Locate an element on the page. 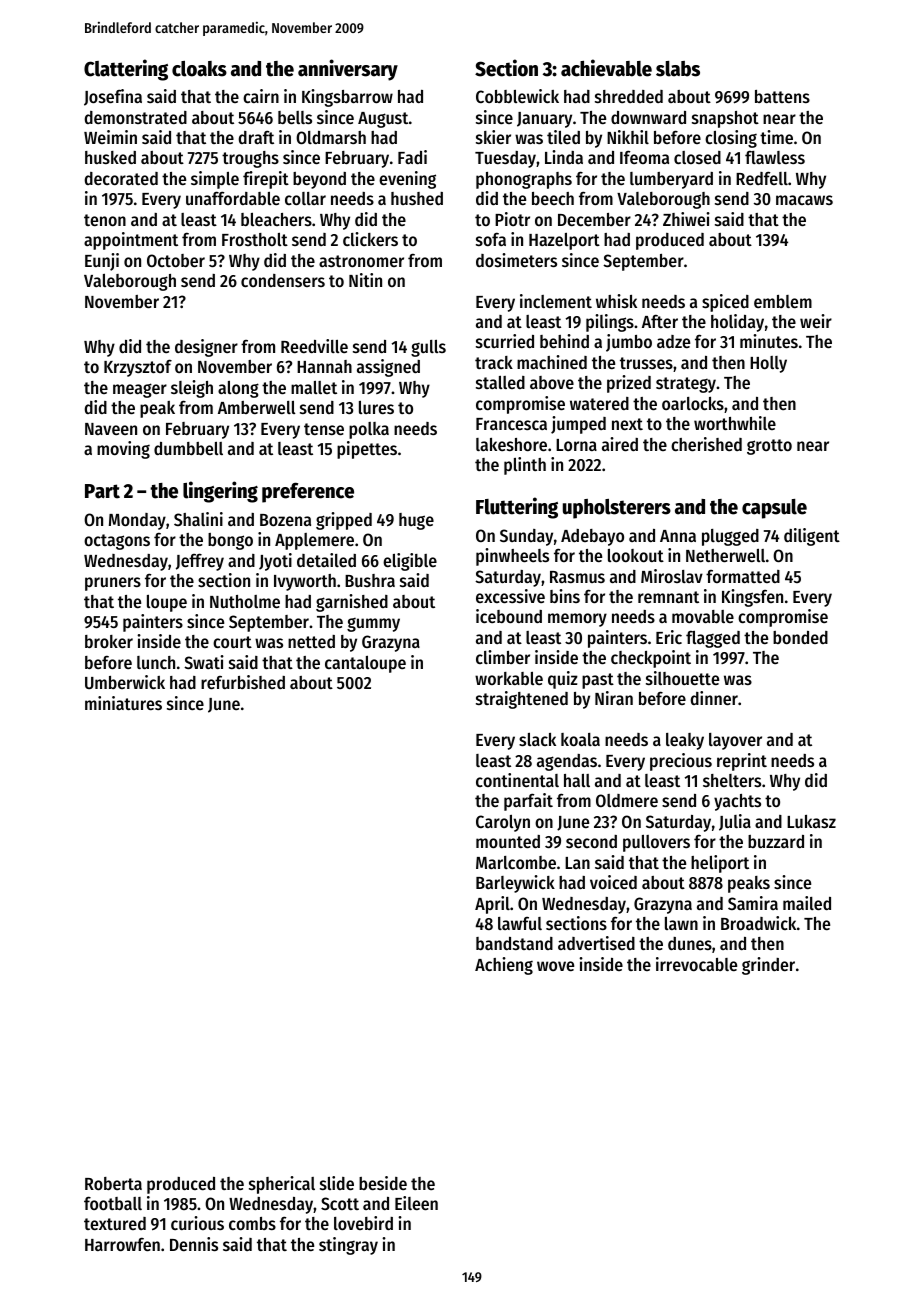 Image resolution: width=924 pixels, height=1311 pixels. miniatures is located at coordinates (123, 703).
